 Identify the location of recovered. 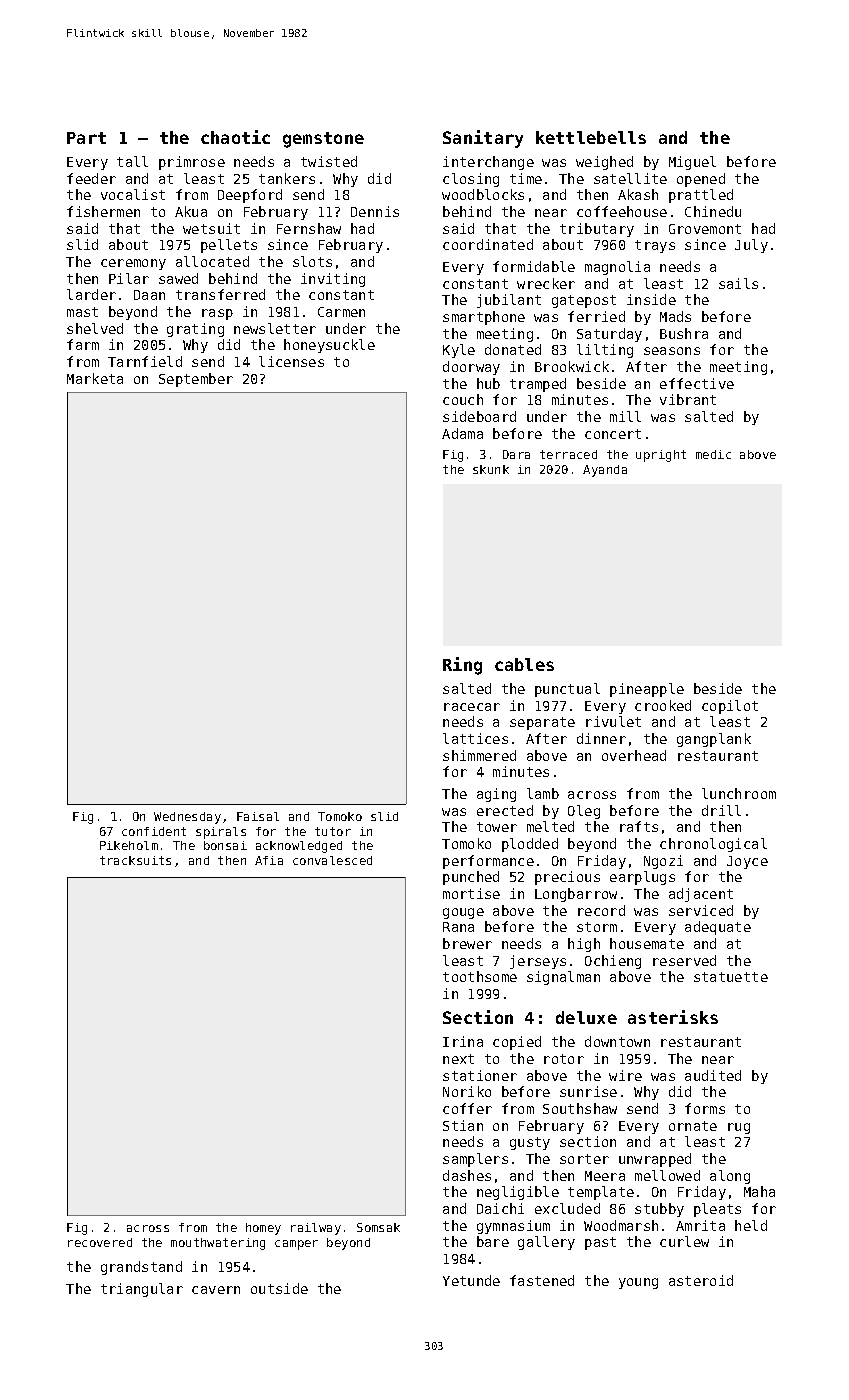
(100, 1242).
